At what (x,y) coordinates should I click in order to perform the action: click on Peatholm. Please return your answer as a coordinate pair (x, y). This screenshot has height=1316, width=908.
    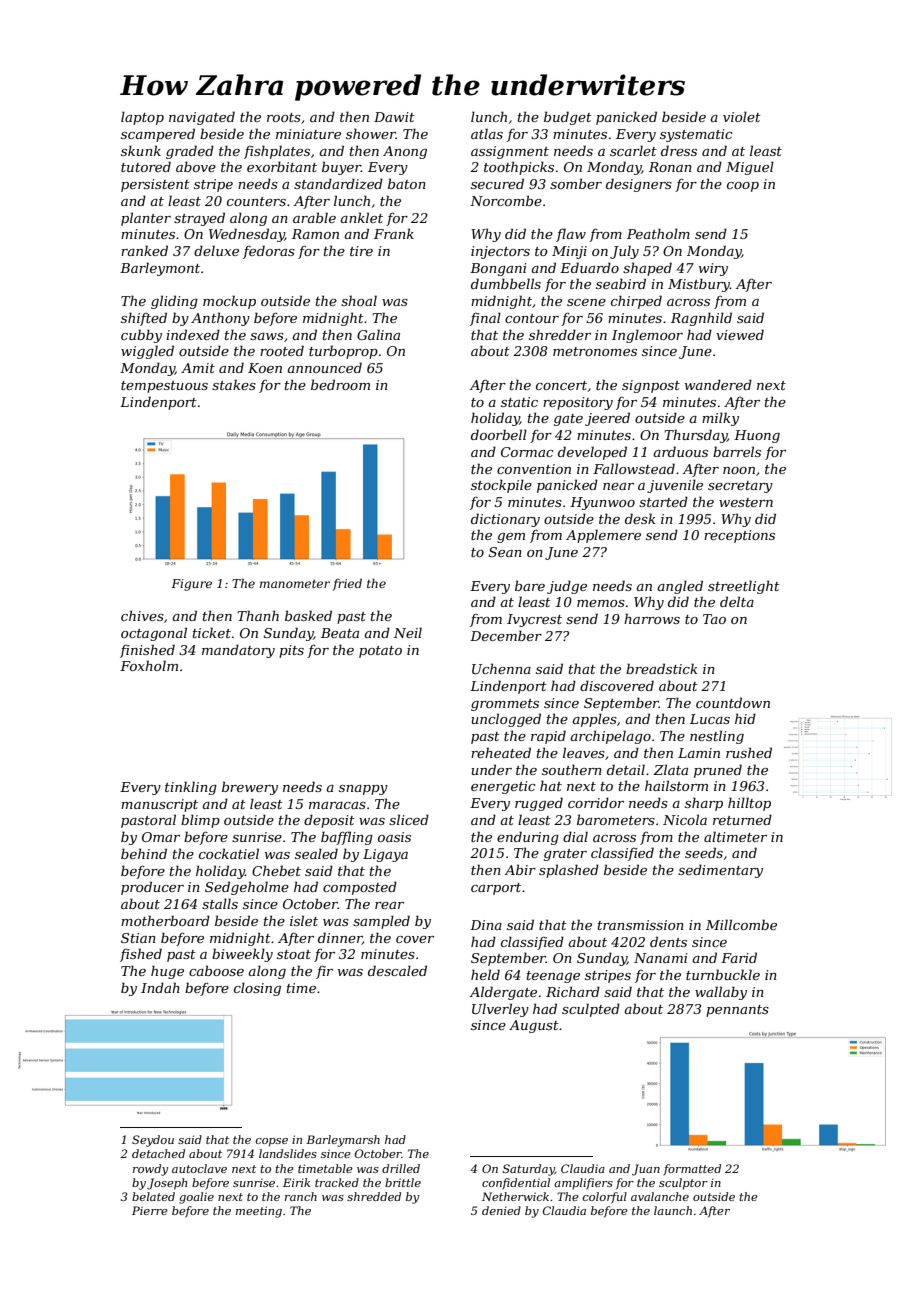
    Looking at the image, I should click on (658, 233).
